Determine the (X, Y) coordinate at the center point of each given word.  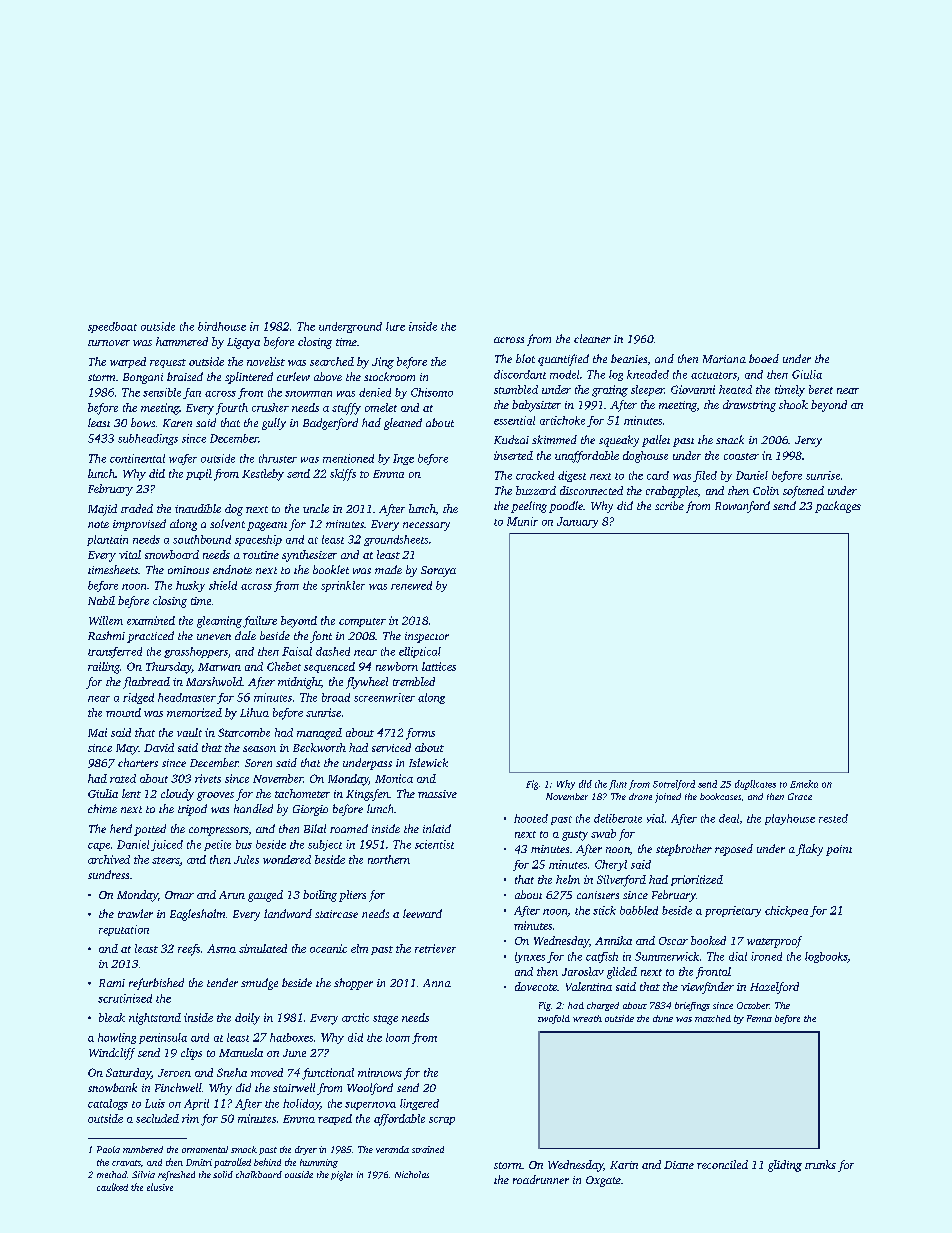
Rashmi (106, 635)
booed (764, 358)
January (577, 522)
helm (568, 879)
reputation (124, 930)
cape (99, 847)
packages (838, 507)
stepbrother (684, 850)
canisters (598, 895)
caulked (112, 1187)
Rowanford (742, 507)
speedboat (112, 327)
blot (525, 358)
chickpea (786, 911)
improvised (139, 525)
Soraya (438, 571)
